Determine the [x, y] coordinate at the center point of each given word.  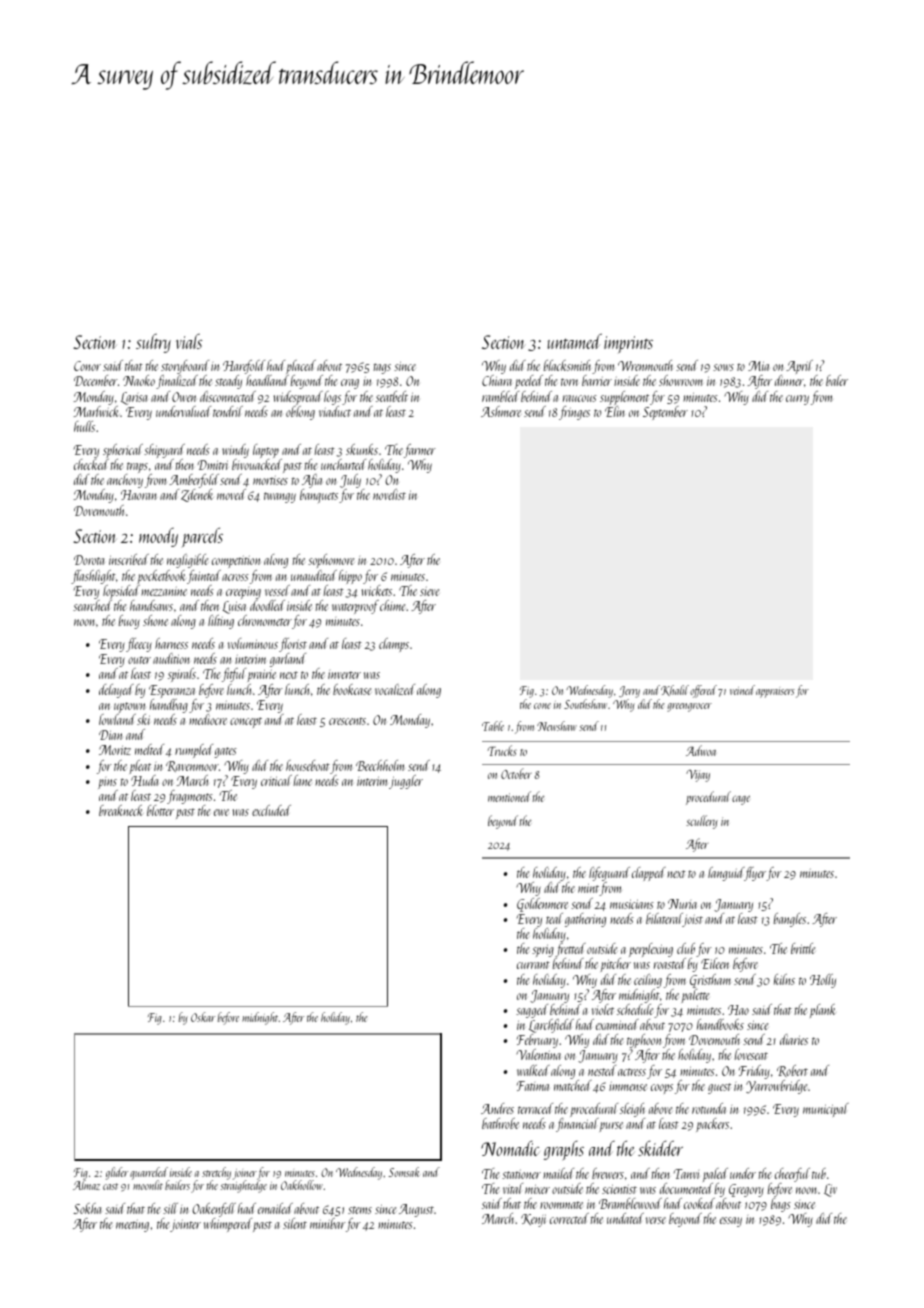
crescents [347, 721]
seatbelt [392, 396]
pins [107, 783]
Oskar [203, 1017]
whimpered [228, 1225]
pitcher [615, 965]
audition [171, 658]
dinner [789, 380]
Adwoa [701, 750]
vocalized [395, 689]
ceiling [648, 981]
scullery [702, 822]
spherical [123, 451]
